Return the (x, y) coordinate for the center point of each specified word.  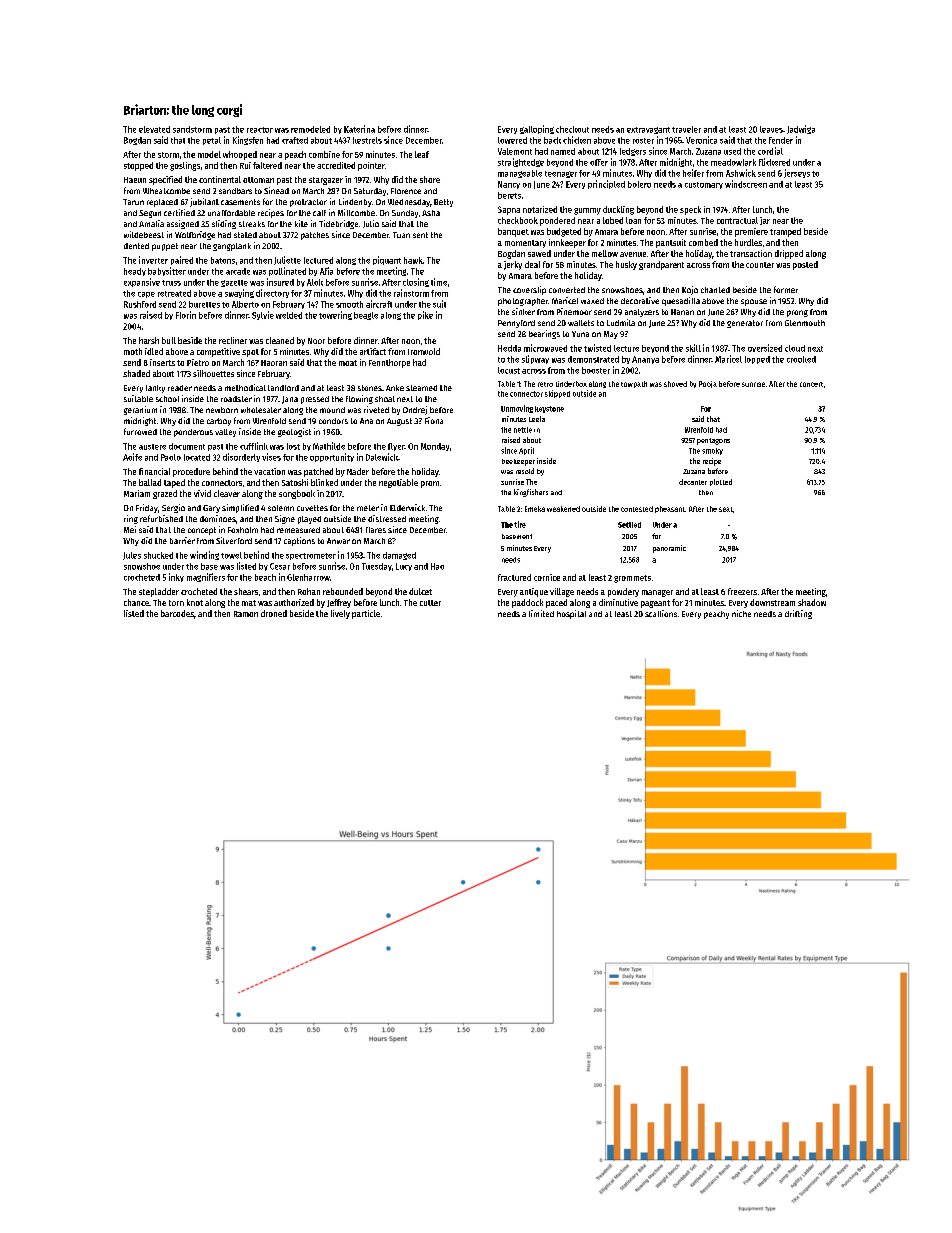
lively (340, 614)
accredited (336, 165)
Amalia (151, 223)
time (439, 282)
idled (154, 351)
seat (726, 509)
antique (534, 592)
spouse (754, 302)
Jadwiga (801, 129)
